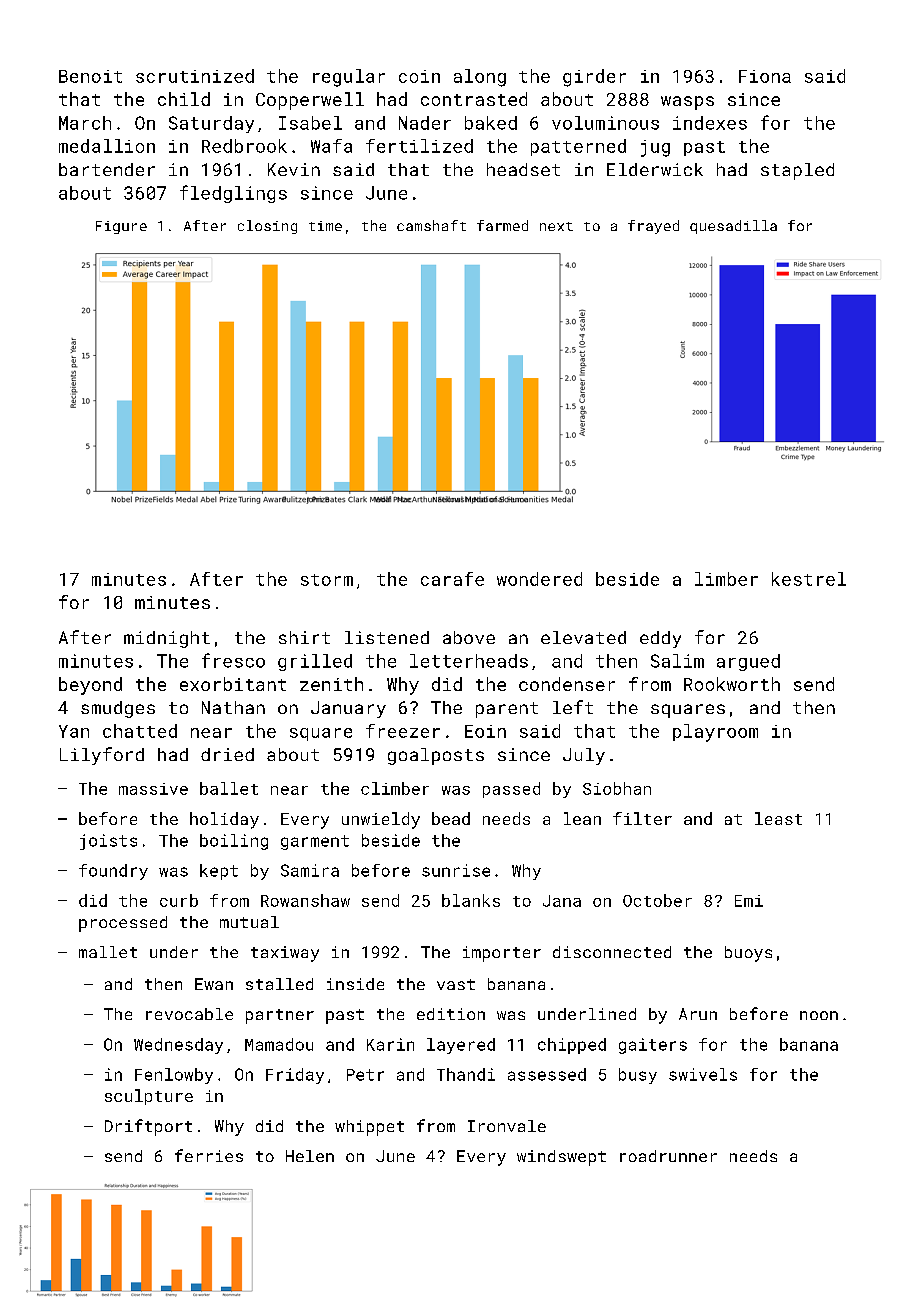  What do you see at coordinates (195, 76) in the screenshot?
I see `scrutinized` at bounding box center [195, 76].
